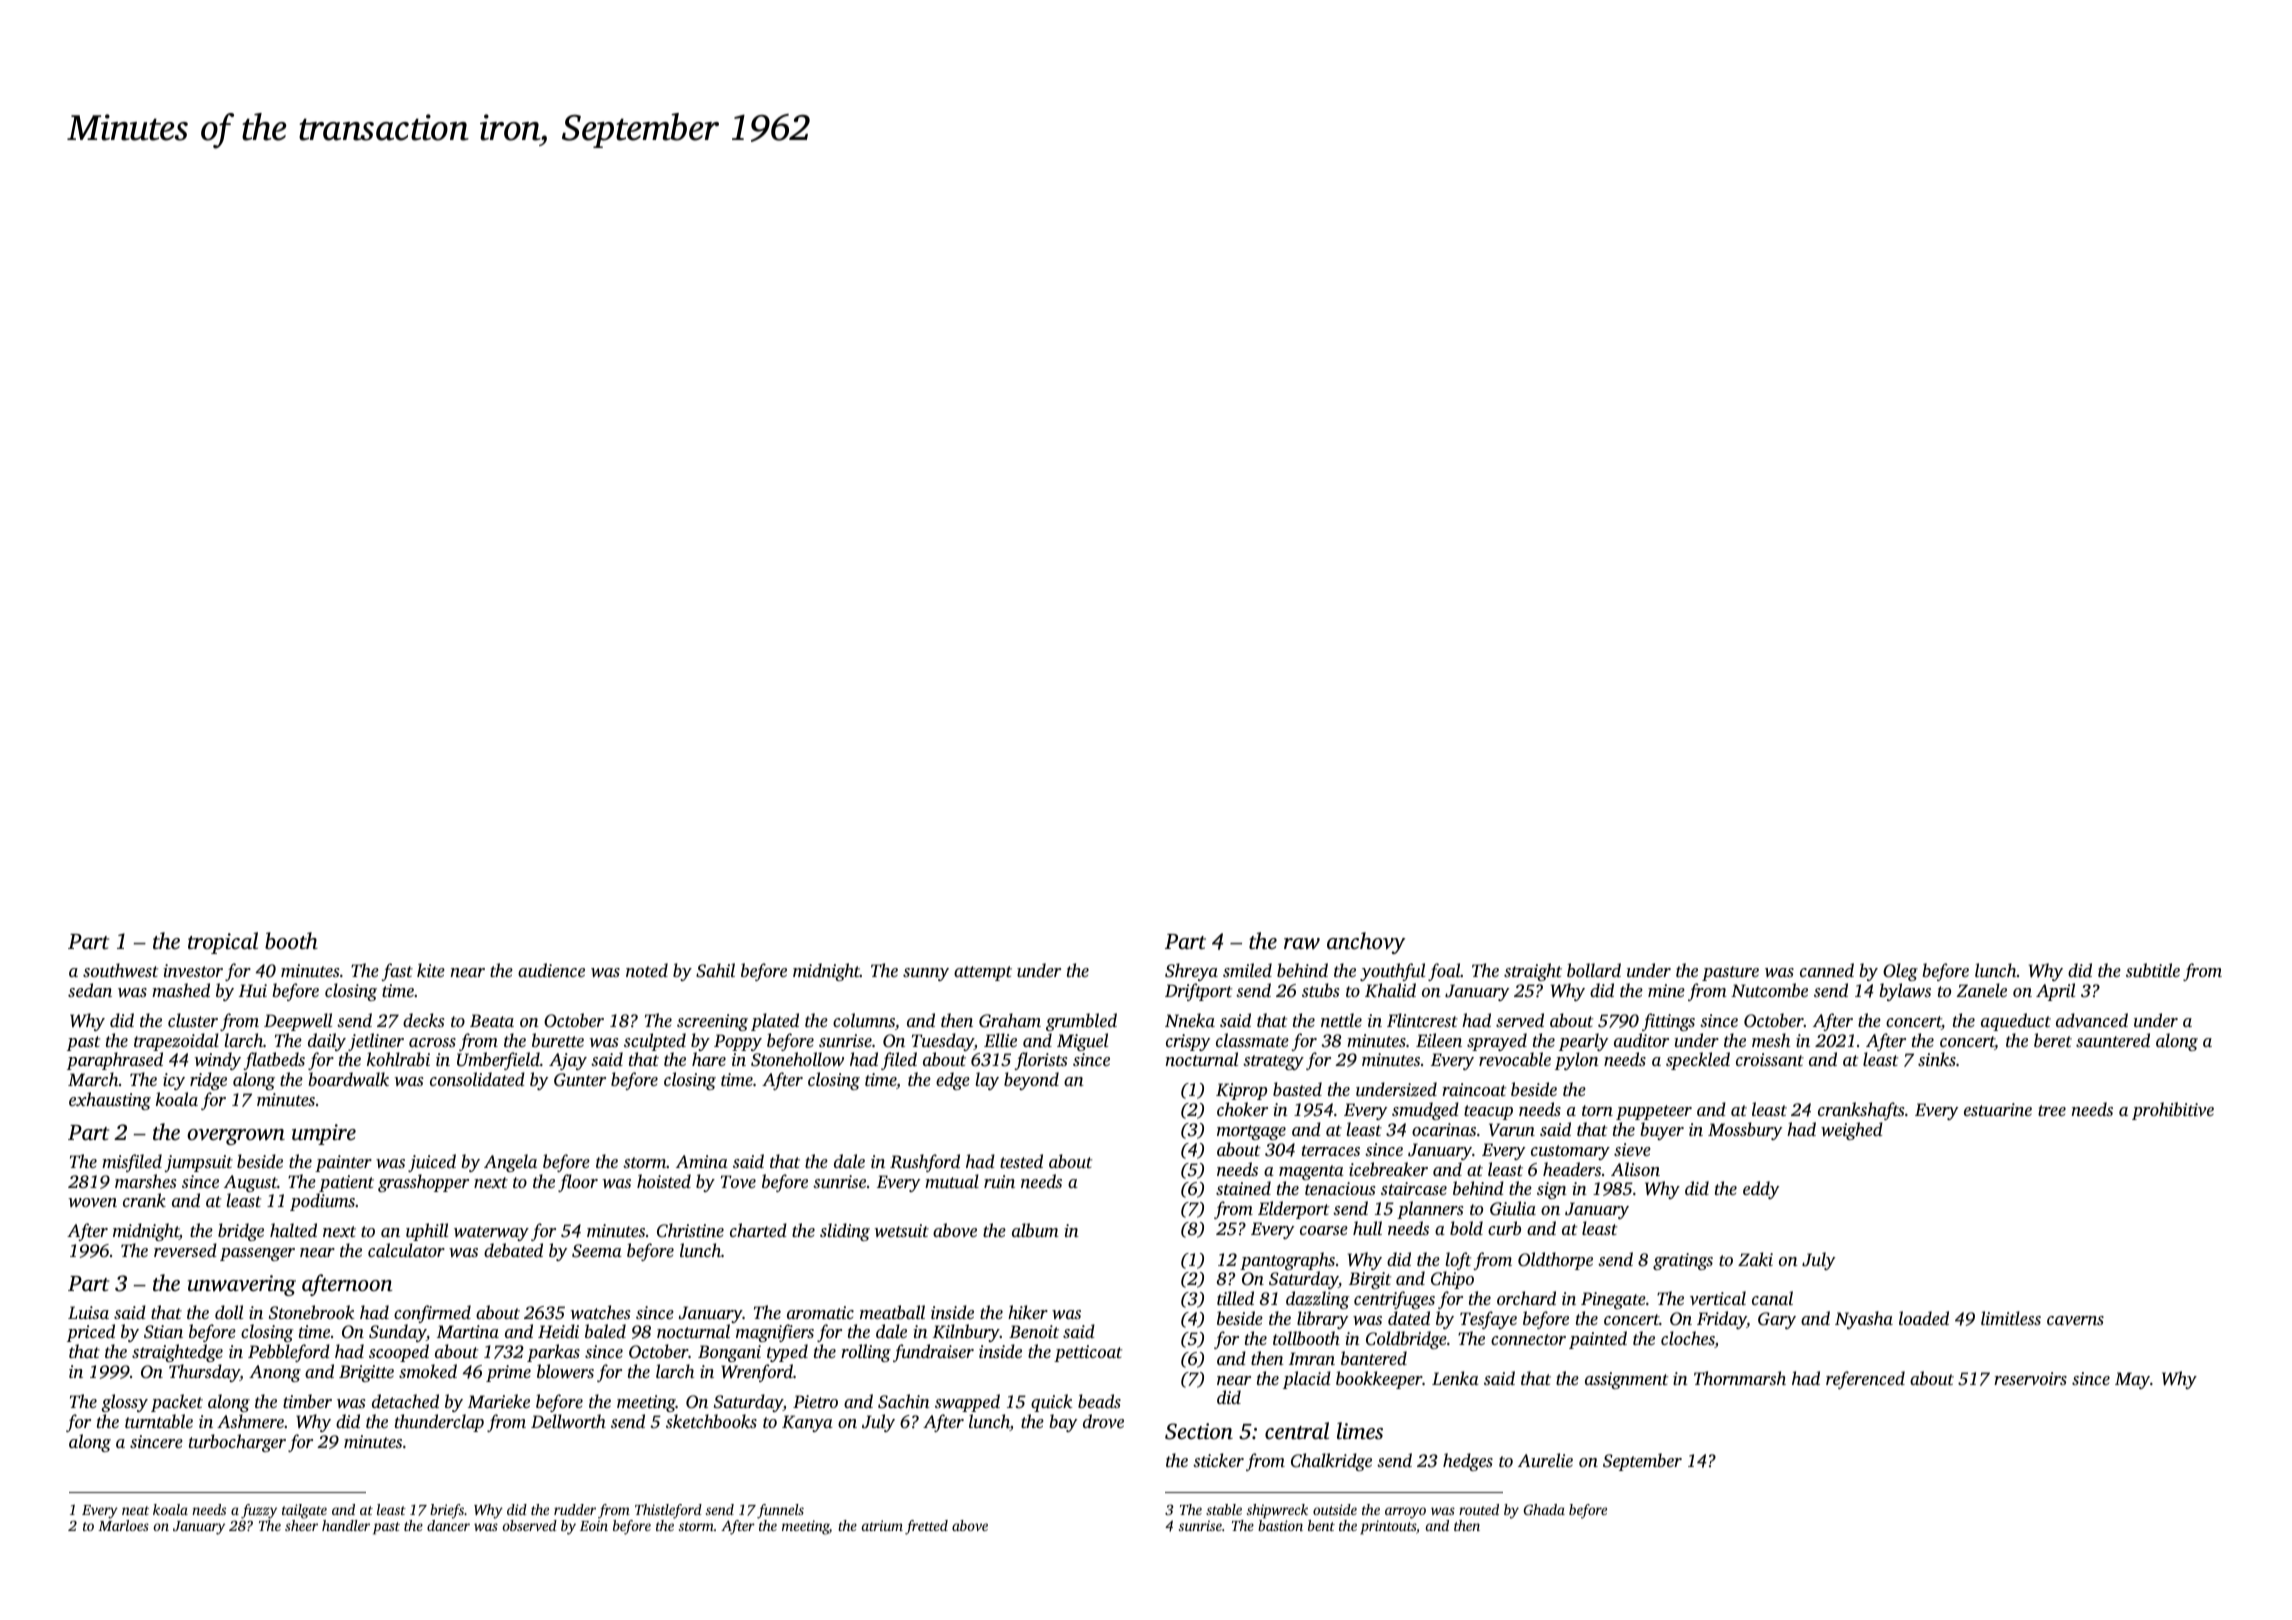  What do you see at coordinates (1366, 943) in the page?
I see `anchovy` at bounding box center [1366, 943].
